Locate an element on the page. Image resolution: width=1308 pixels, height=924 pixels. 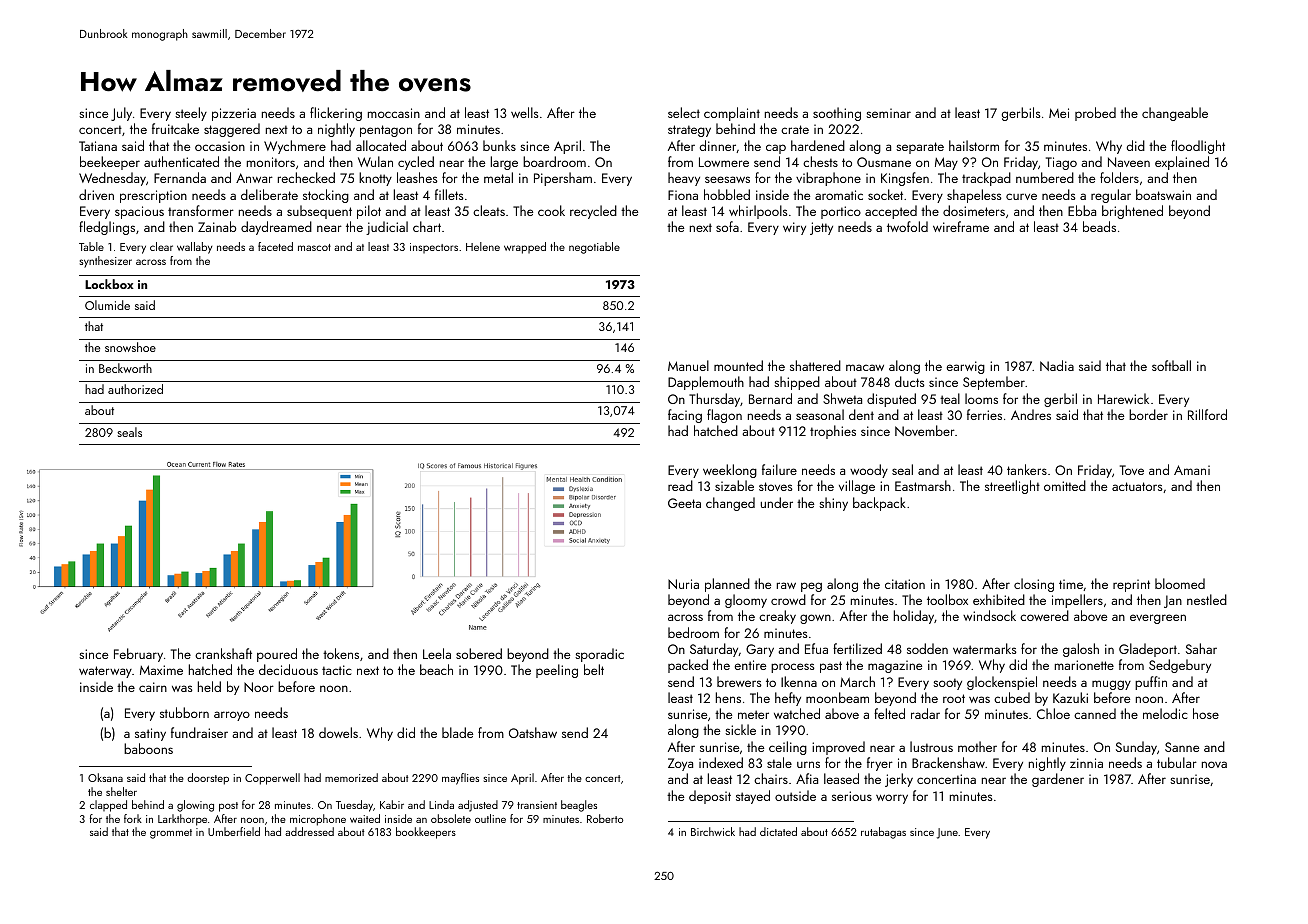
Rillford is located at coordinates (1207, 414).
